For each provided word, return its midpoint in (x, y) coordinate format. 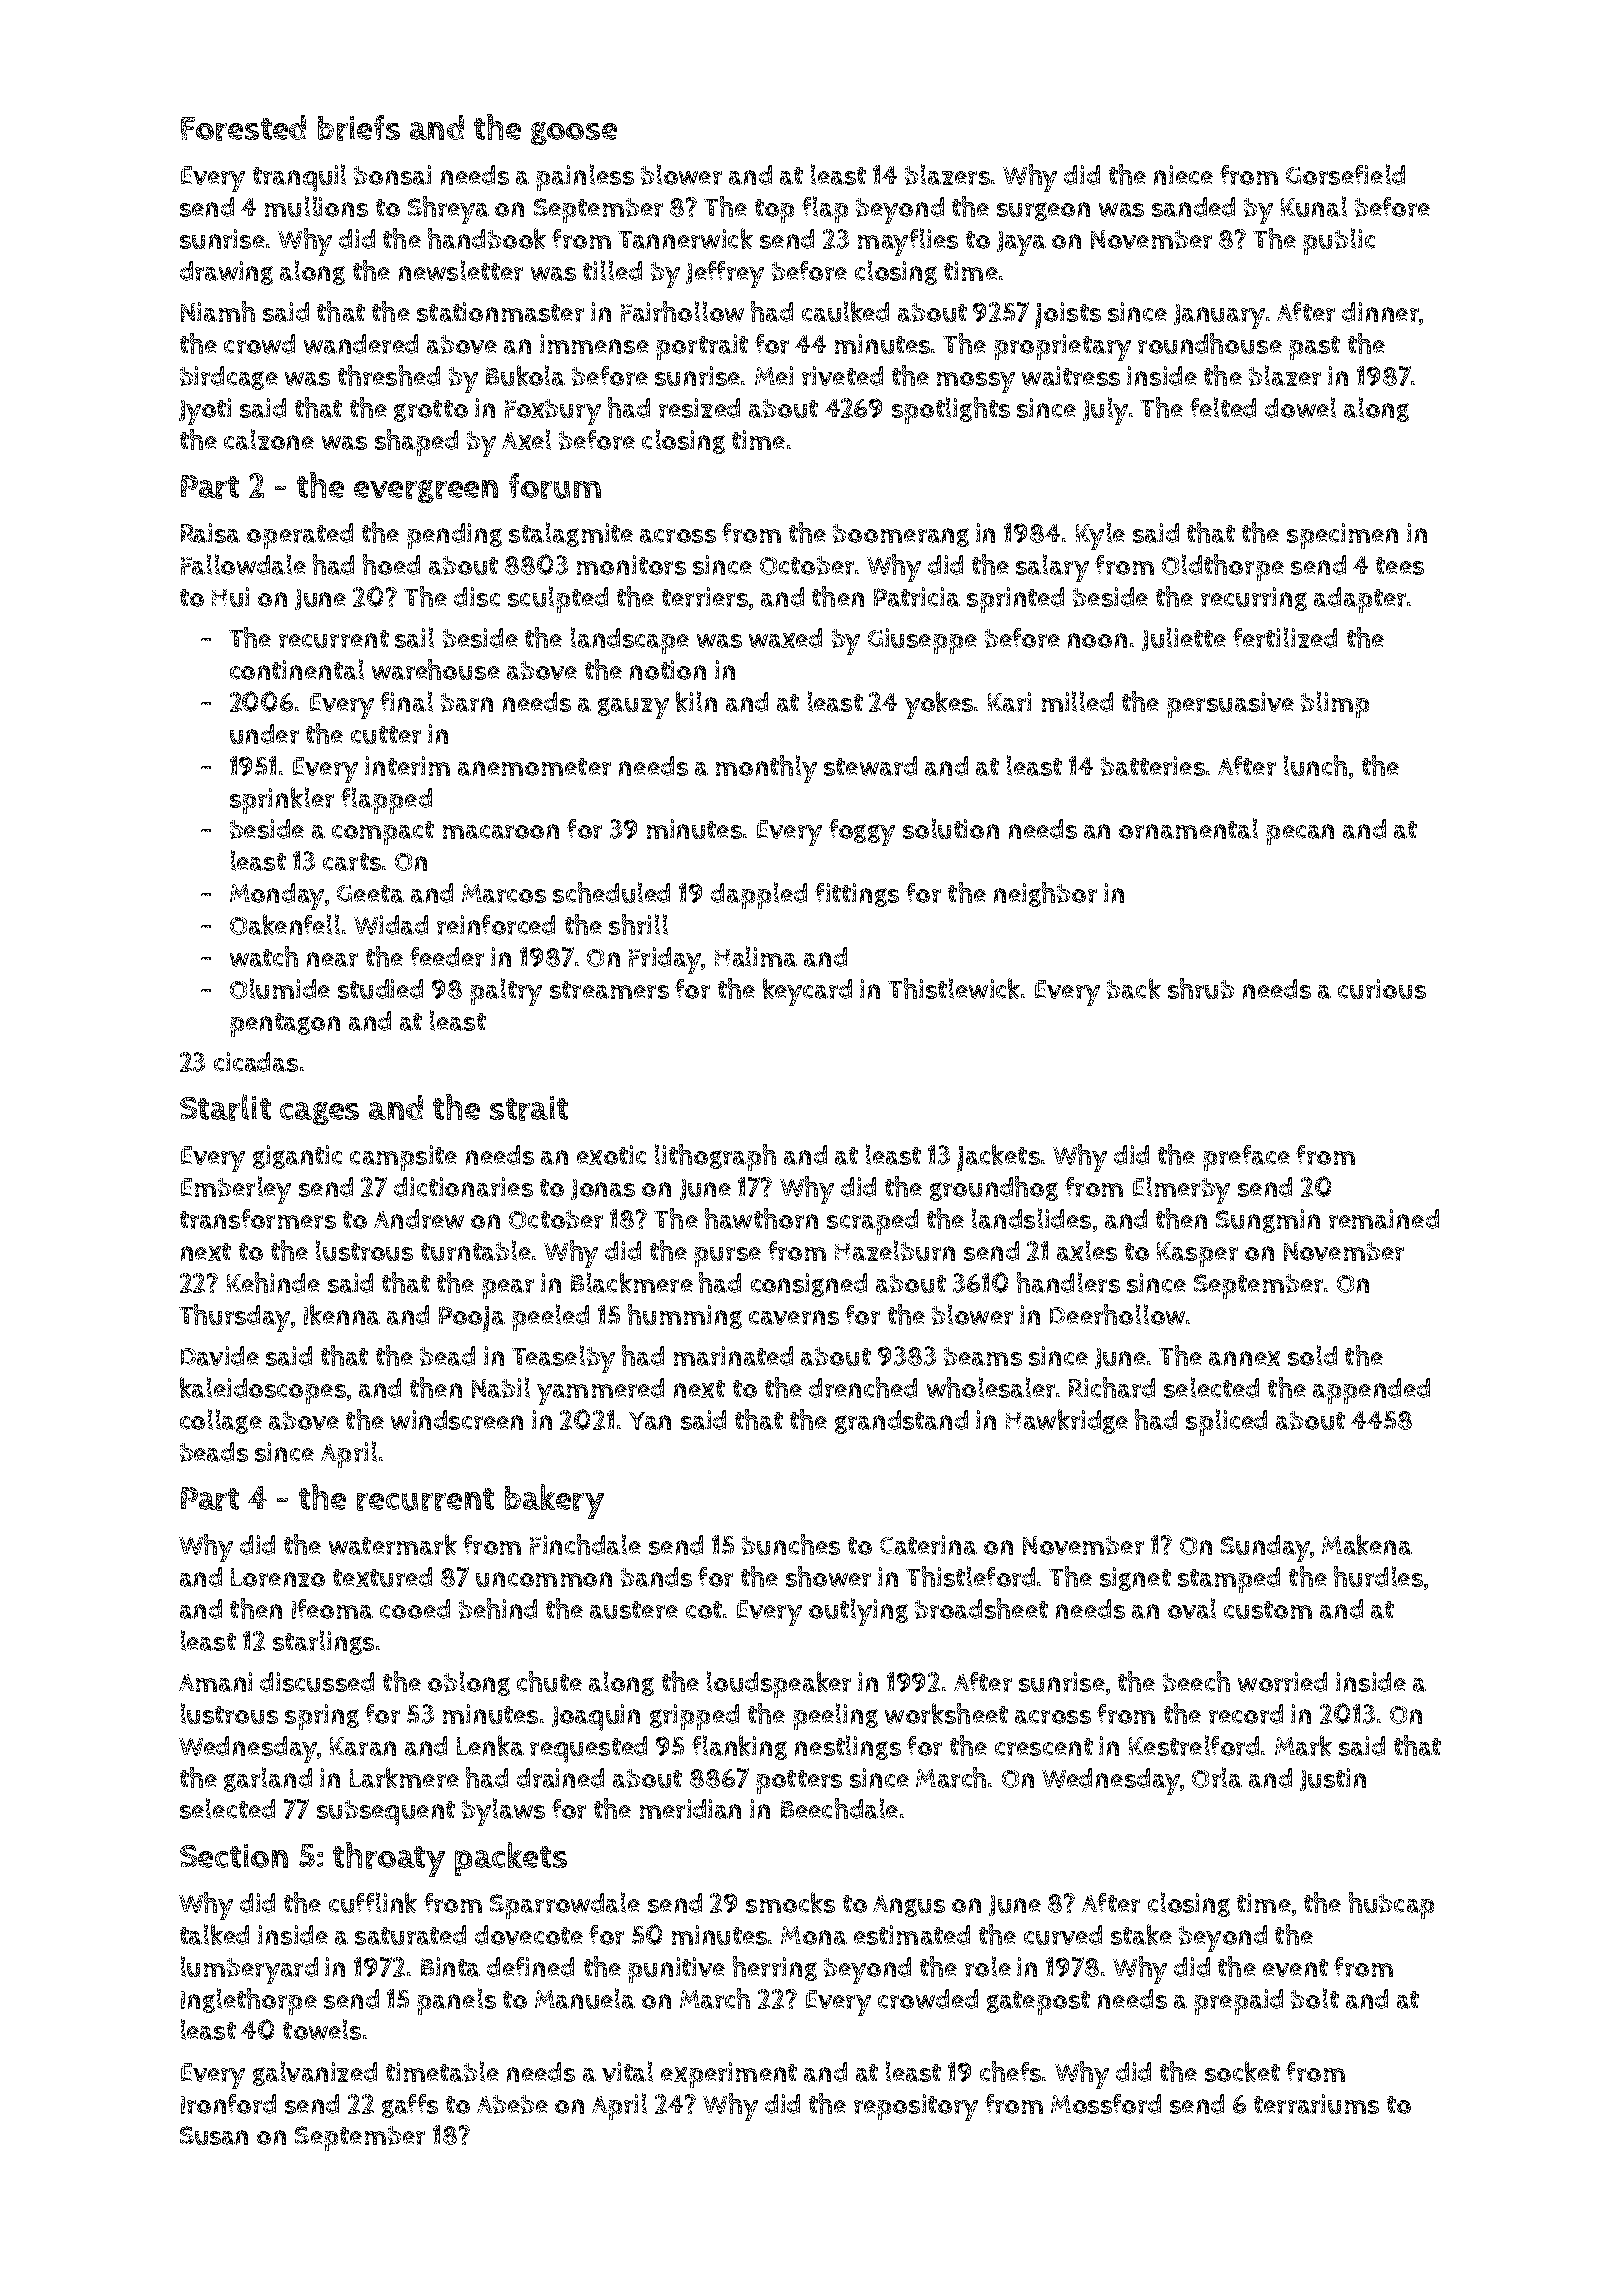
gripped (694, 1717)
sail (414, 637)
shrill (638, 924)
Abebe (512, 2104)
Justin (1333, 1779)
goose (574, 133)
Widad (391, 925)
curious (1382, 989)
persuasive (1230, 705)
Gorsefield (1345, 174)
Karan (363, 1746)
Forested (243, 128)
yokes (939, 705)
